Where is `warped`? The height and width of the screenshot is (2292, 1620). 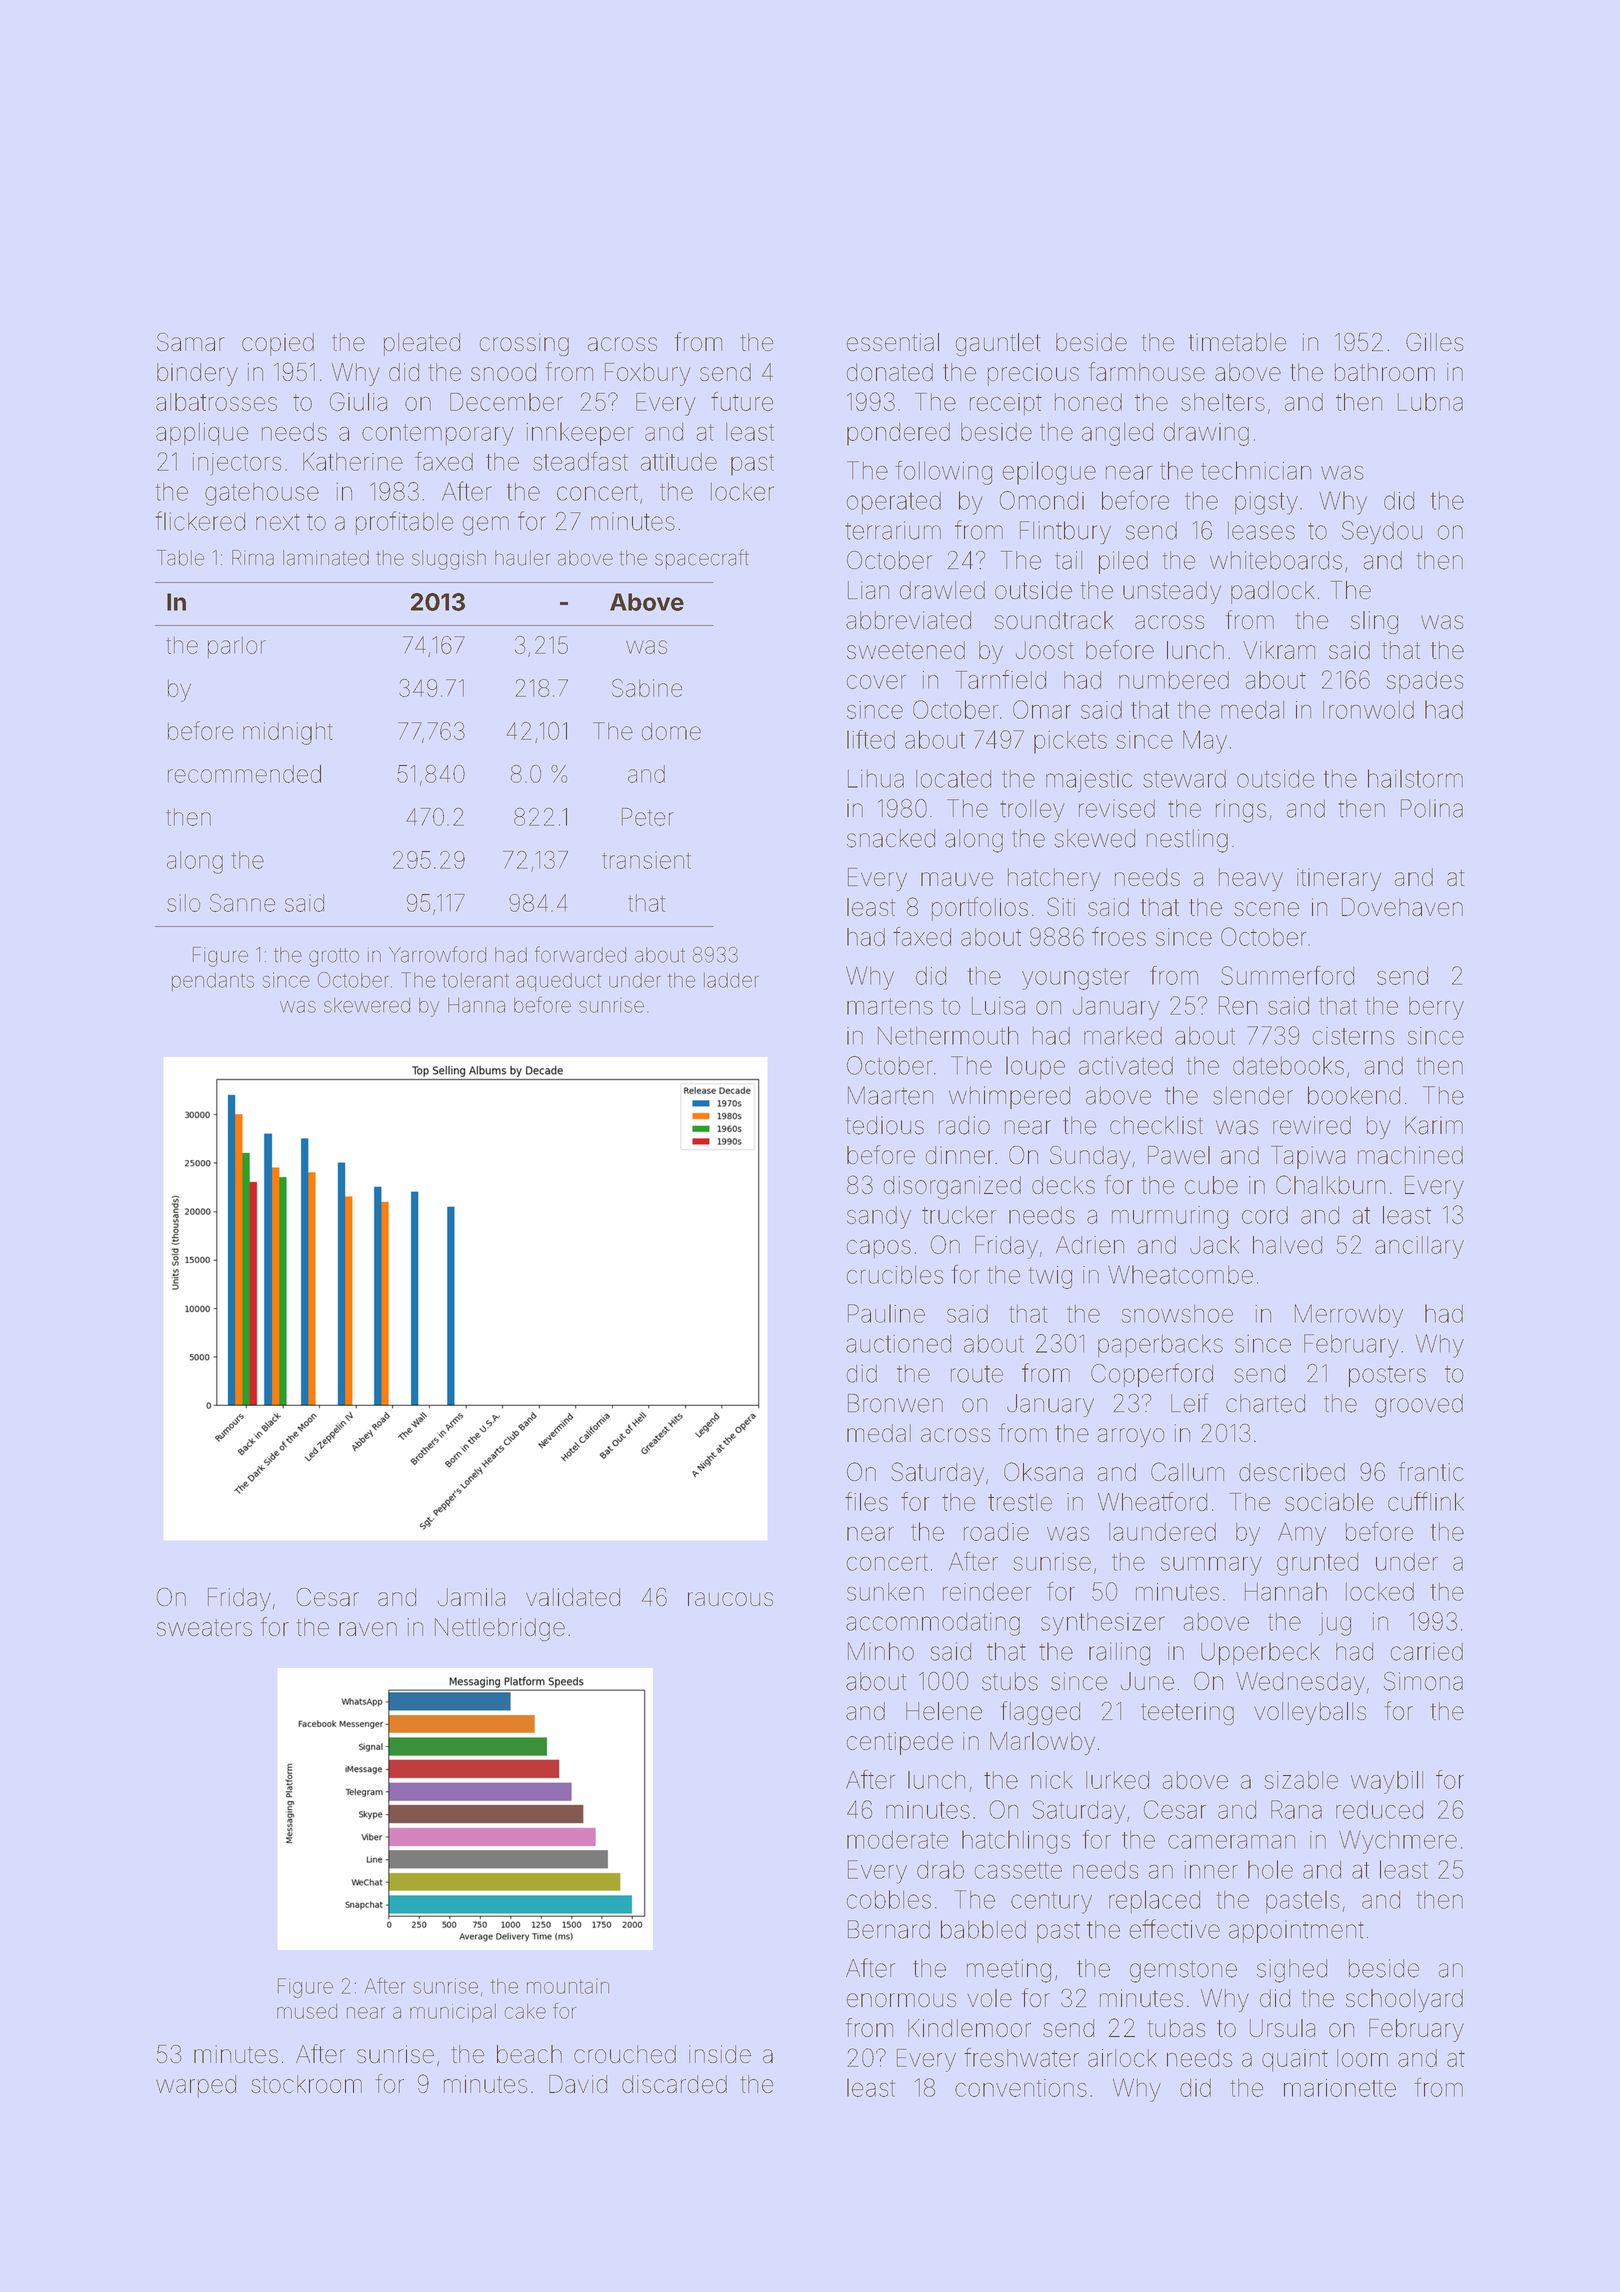 warped is located at coordinates (196, 2086).
